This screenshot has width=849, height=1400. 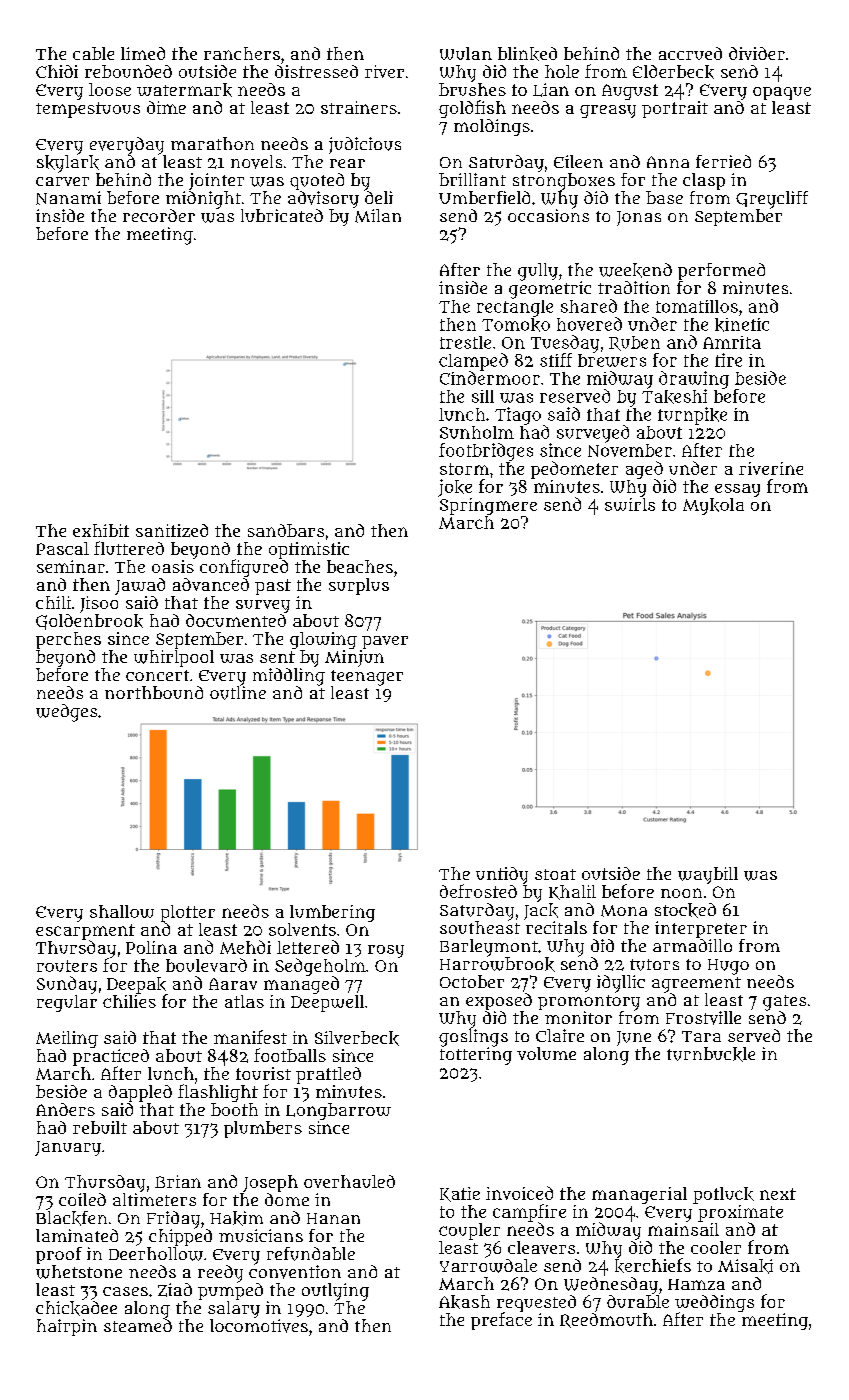 I want to click on blinked, so click(x=527, y=54).
